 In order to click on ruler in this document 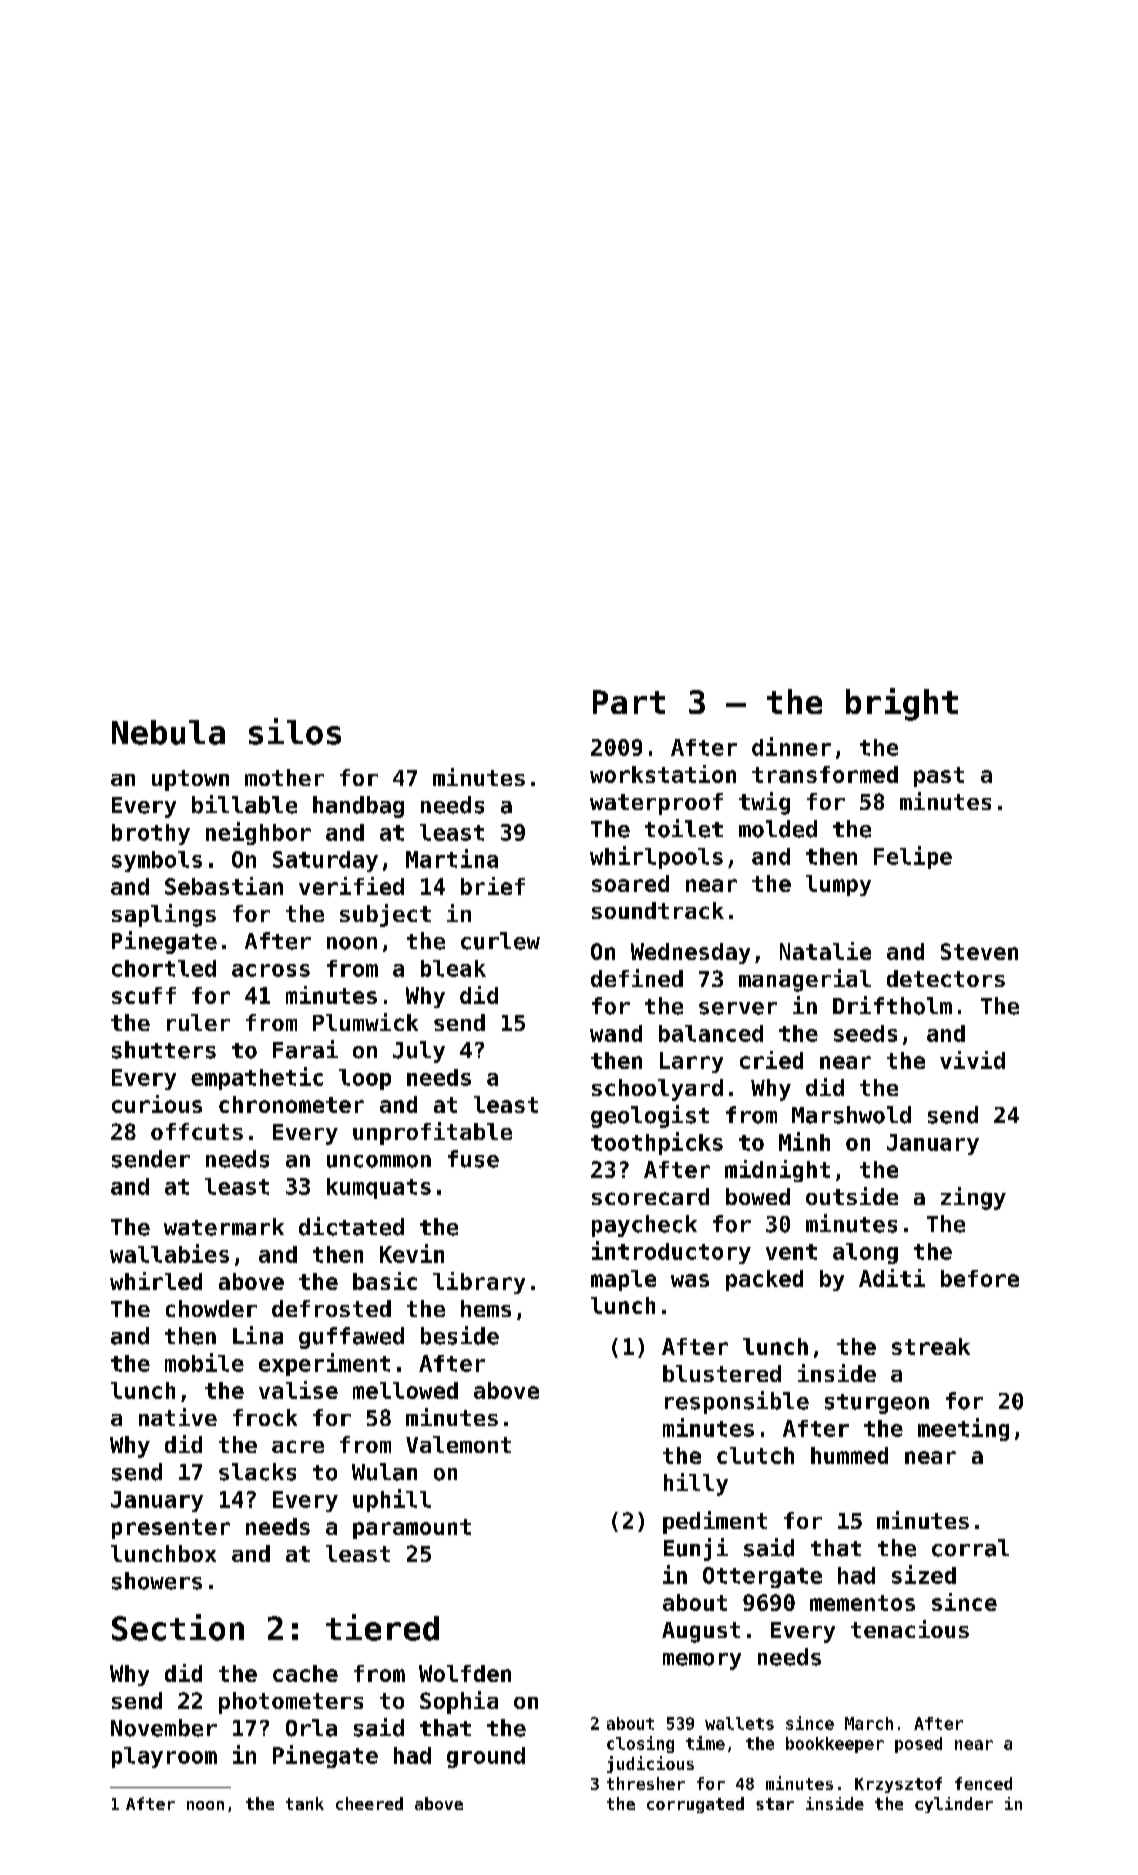, I will do `click(198, 1022)`.
